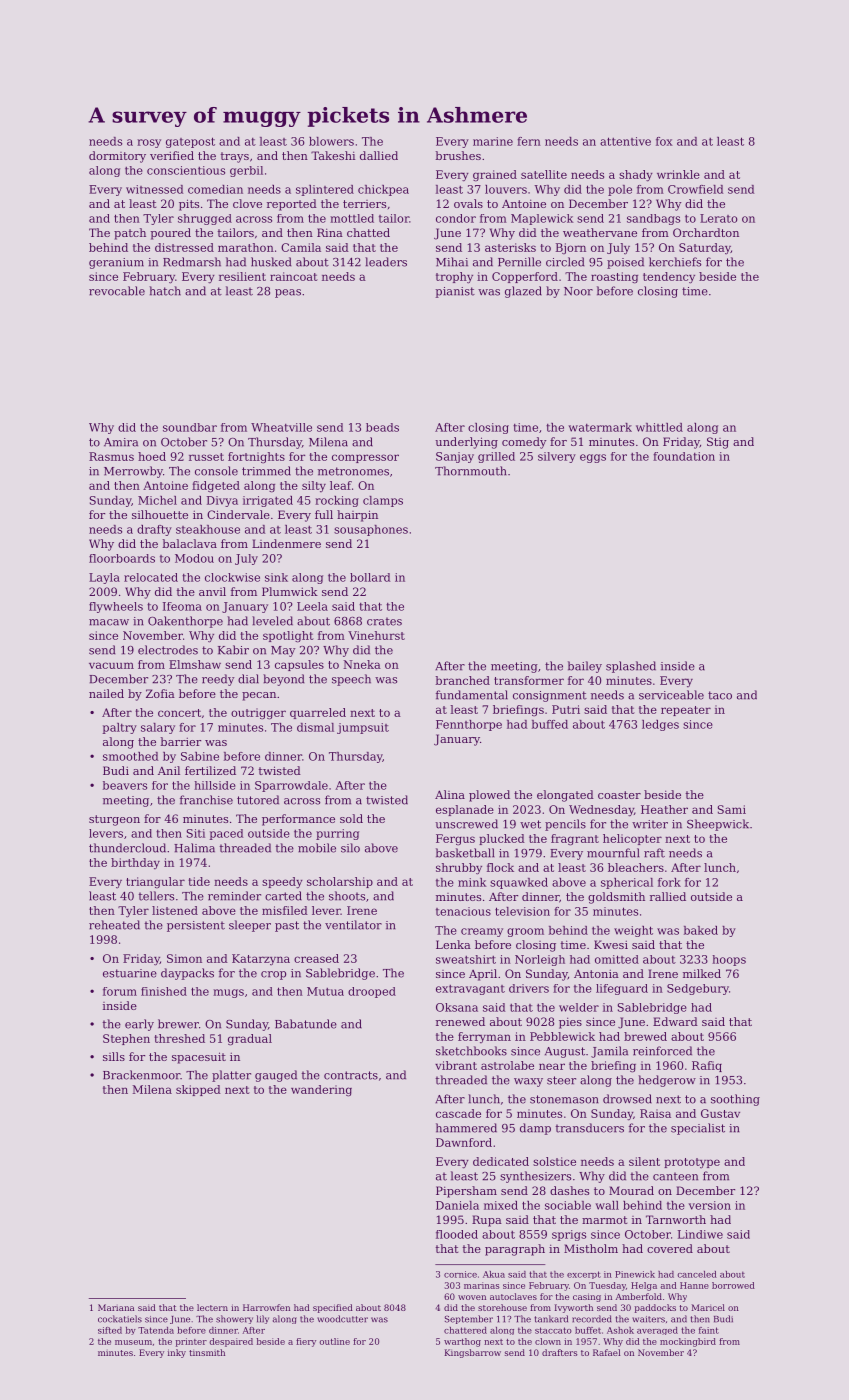  What do you see at coordinates (194, 848) in the screenshot?
I see `Halima` at bounding box center [194, 848].
